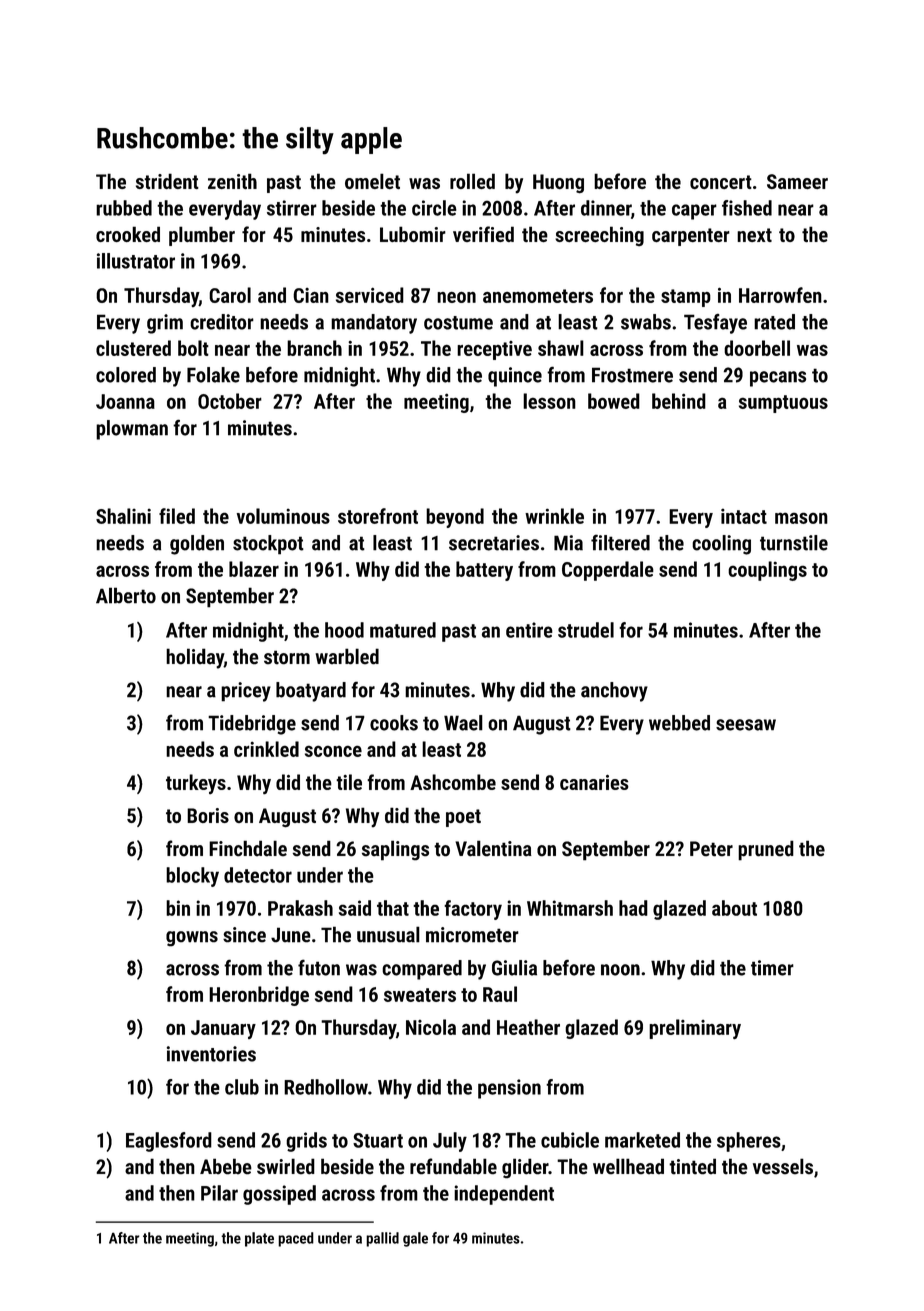  Describe the element at coordinates (208, 815) in the screenshot. I see `Boris` at that location.
